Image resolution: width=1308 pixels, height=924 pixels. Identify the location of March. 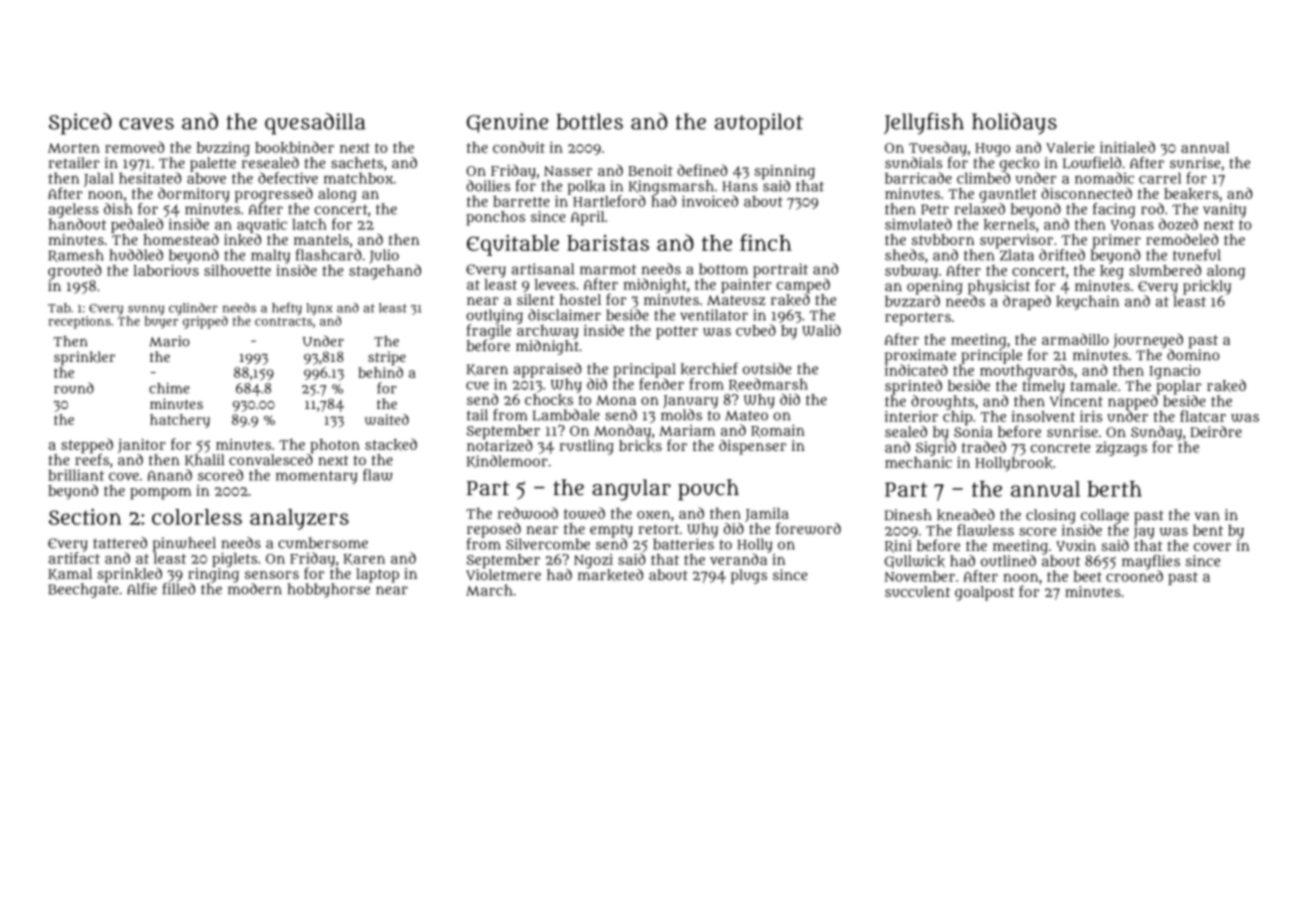
(489, 590).
